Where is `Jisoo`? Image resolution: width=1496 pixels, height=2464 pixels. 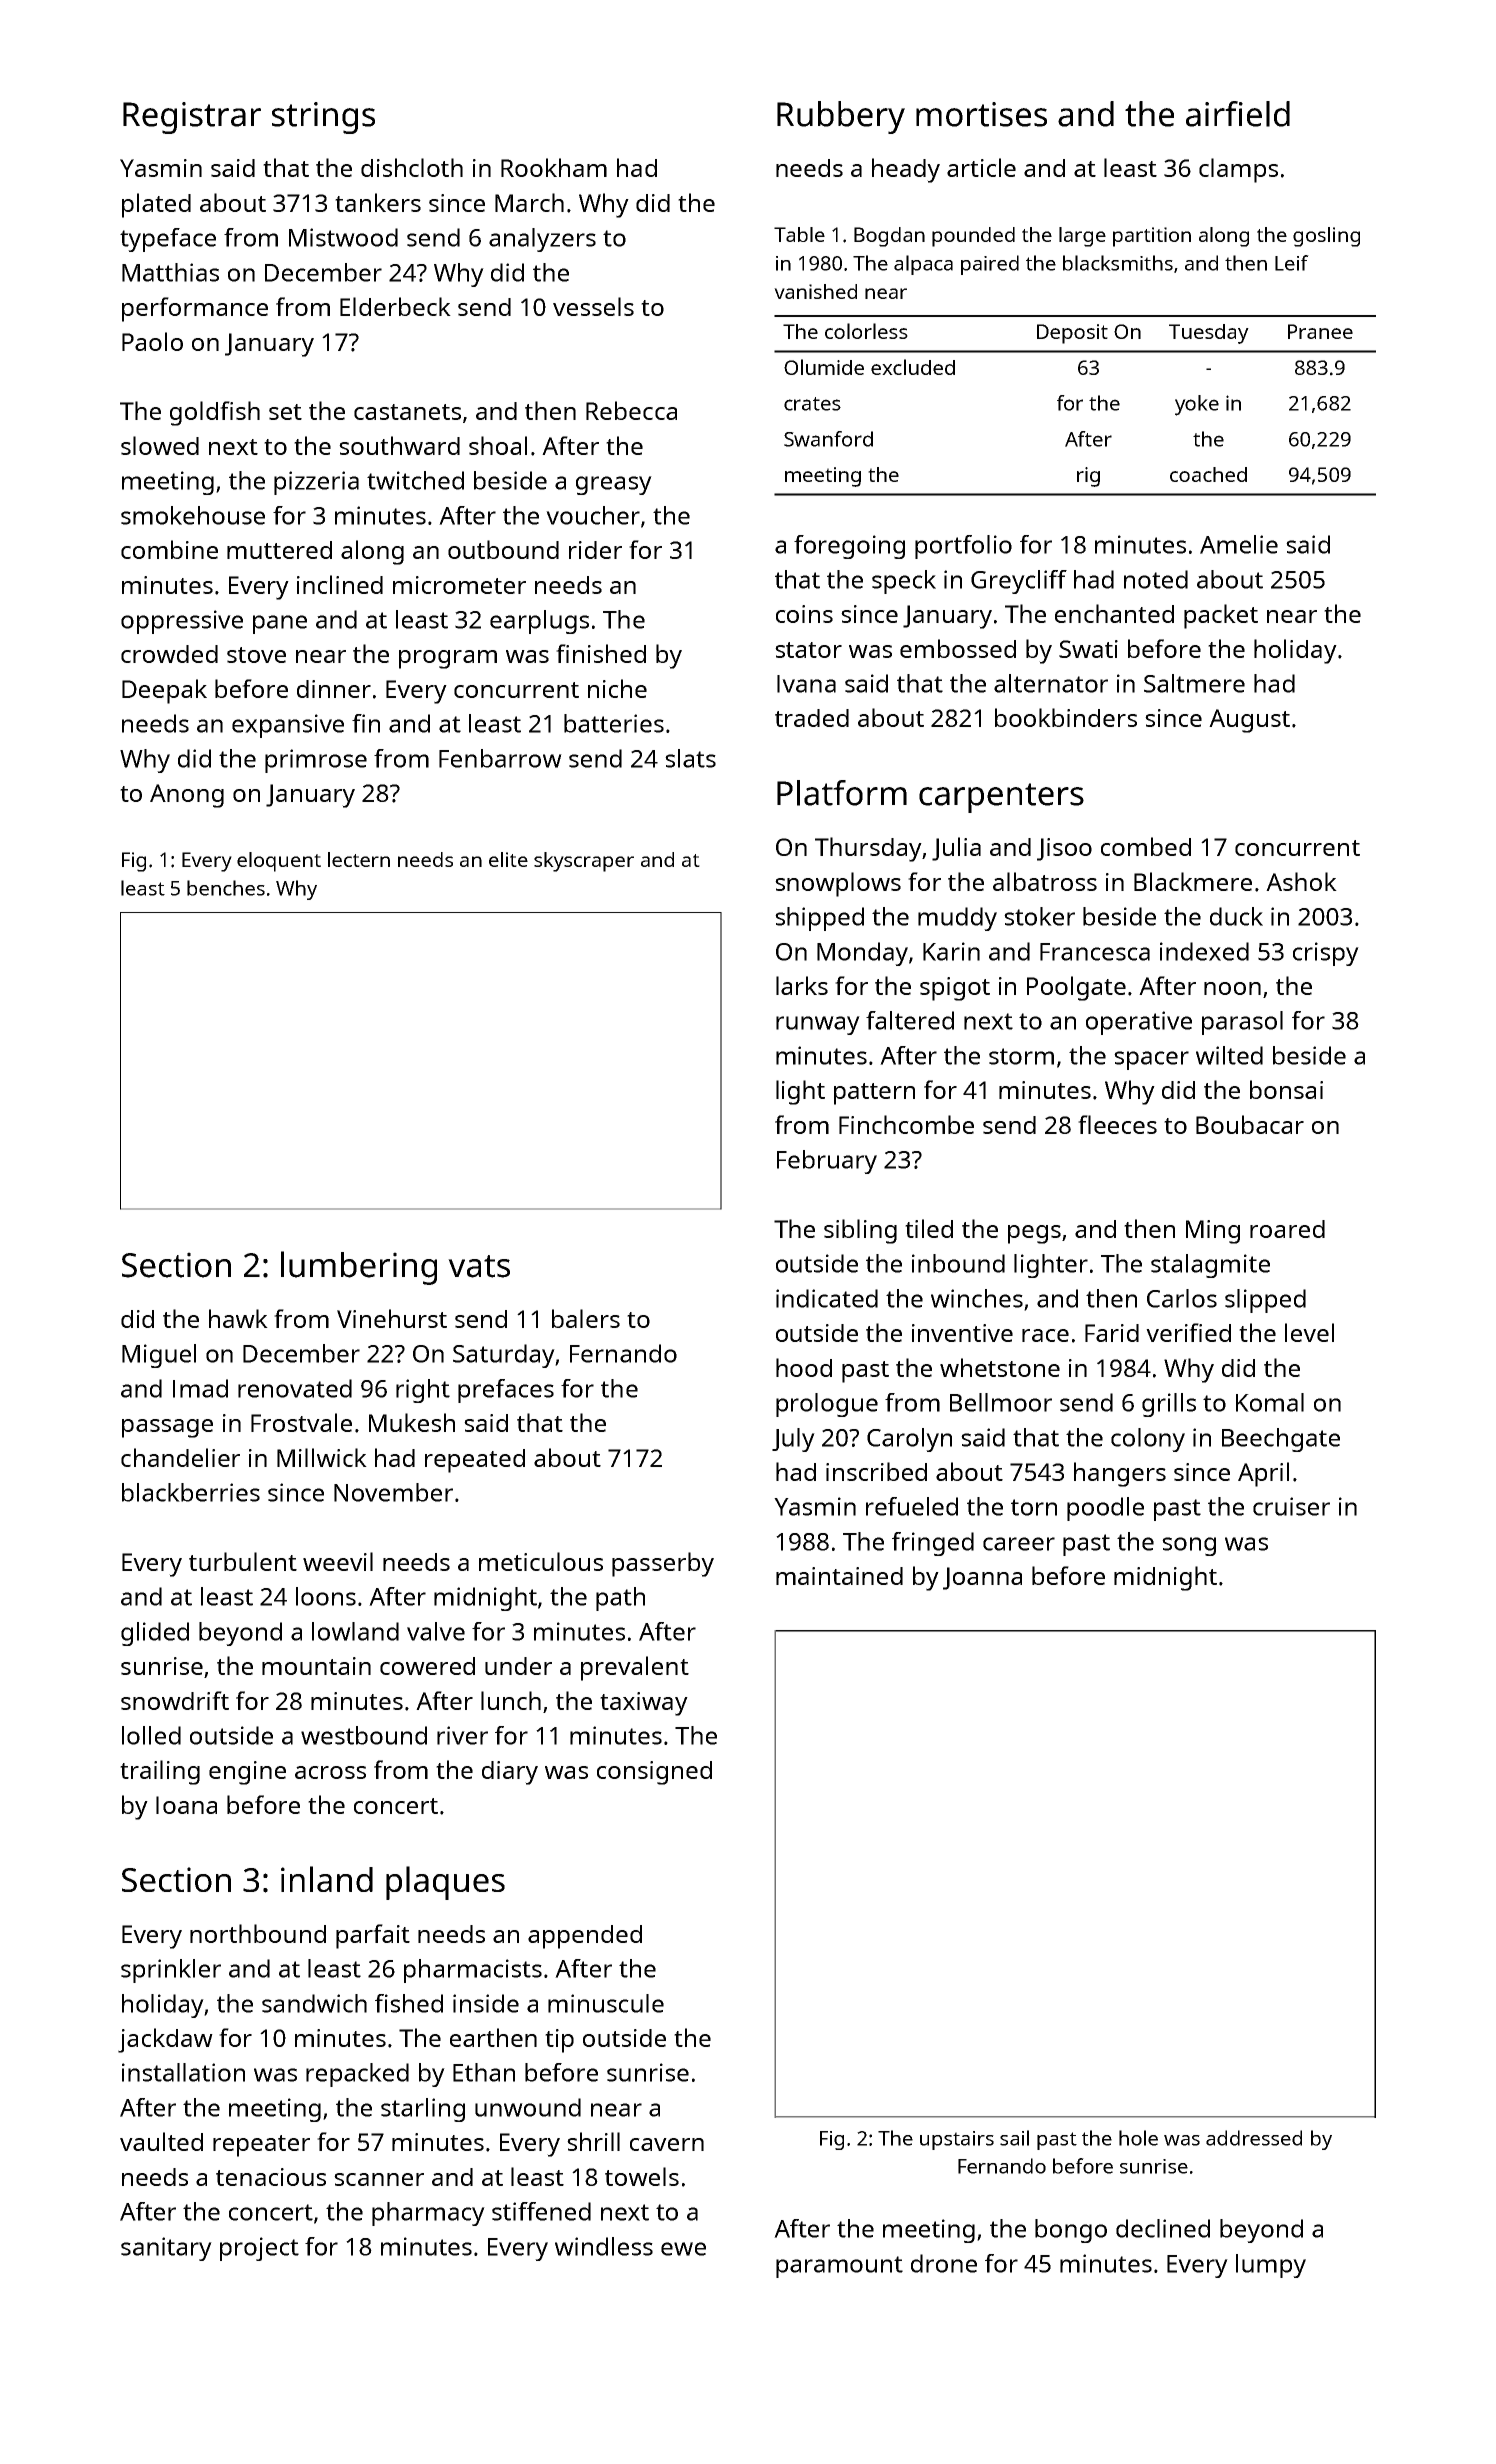
Jisoo is located at coordinates (1064, 849).
